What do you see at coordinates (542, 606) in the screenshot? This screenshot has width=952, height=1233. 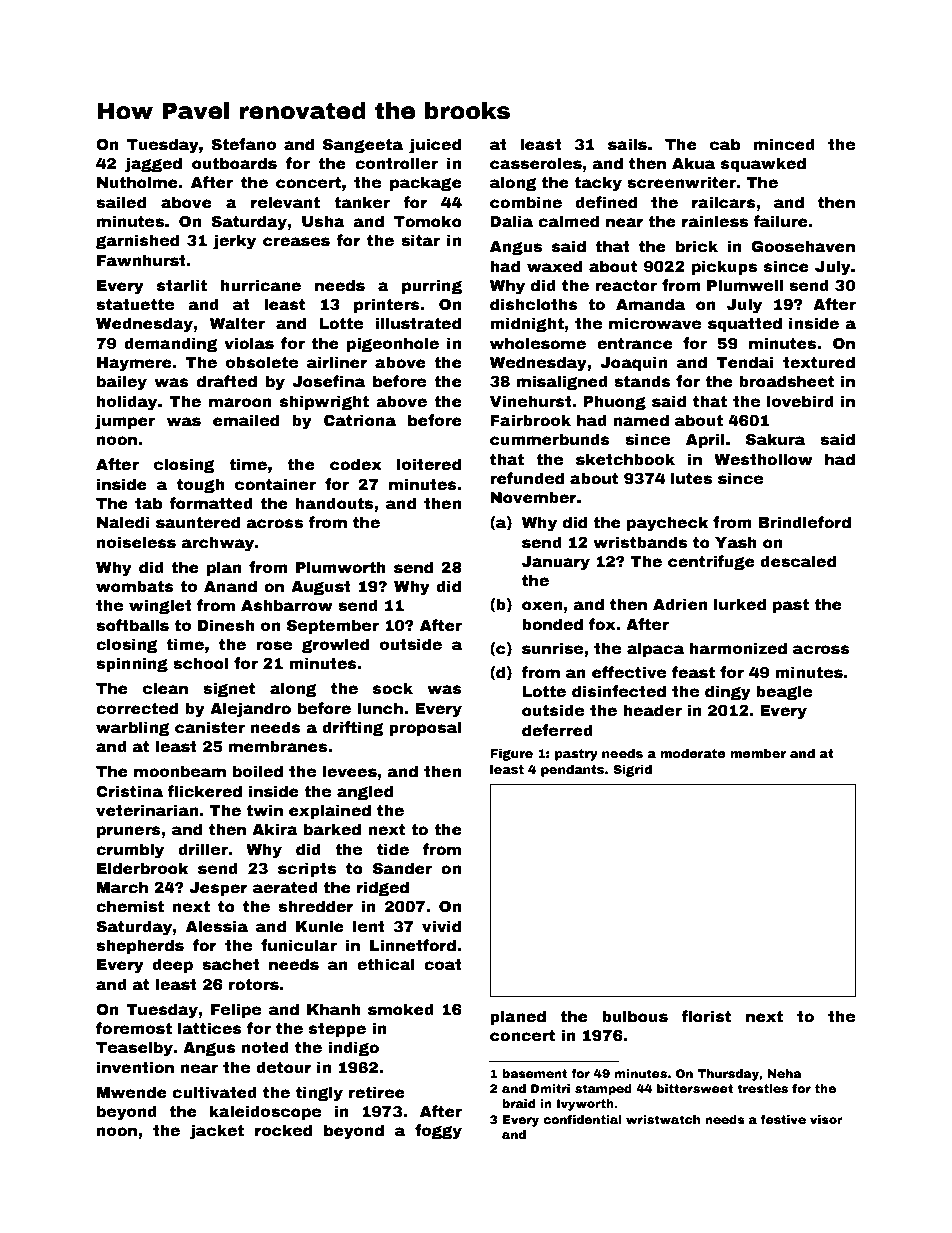 I see `oxen` at bounding box center [542, 606].
